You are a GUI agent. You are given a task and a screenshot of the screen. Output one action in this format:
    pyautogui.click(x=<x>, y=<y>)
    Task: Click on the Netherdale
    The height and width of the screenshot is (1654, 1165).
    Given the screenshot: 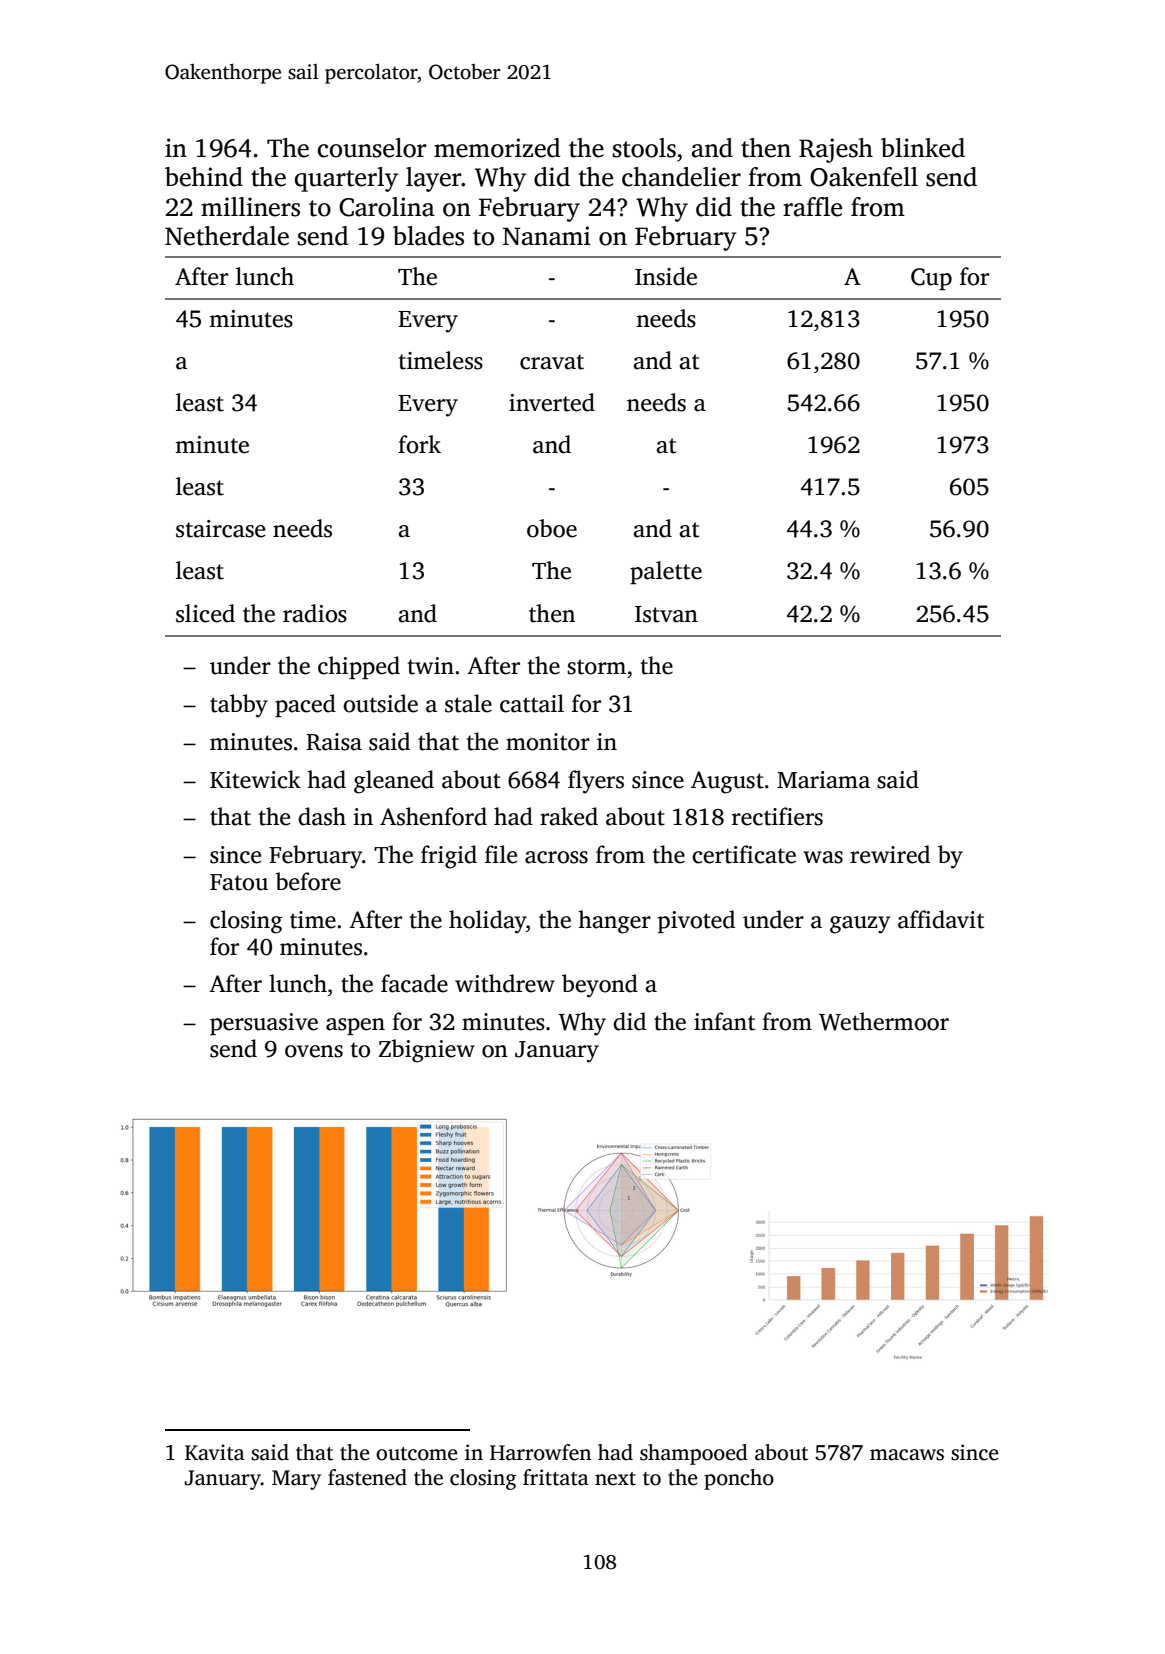 What is the action you would take?
    pyautogui.click(x=227, y=236)
